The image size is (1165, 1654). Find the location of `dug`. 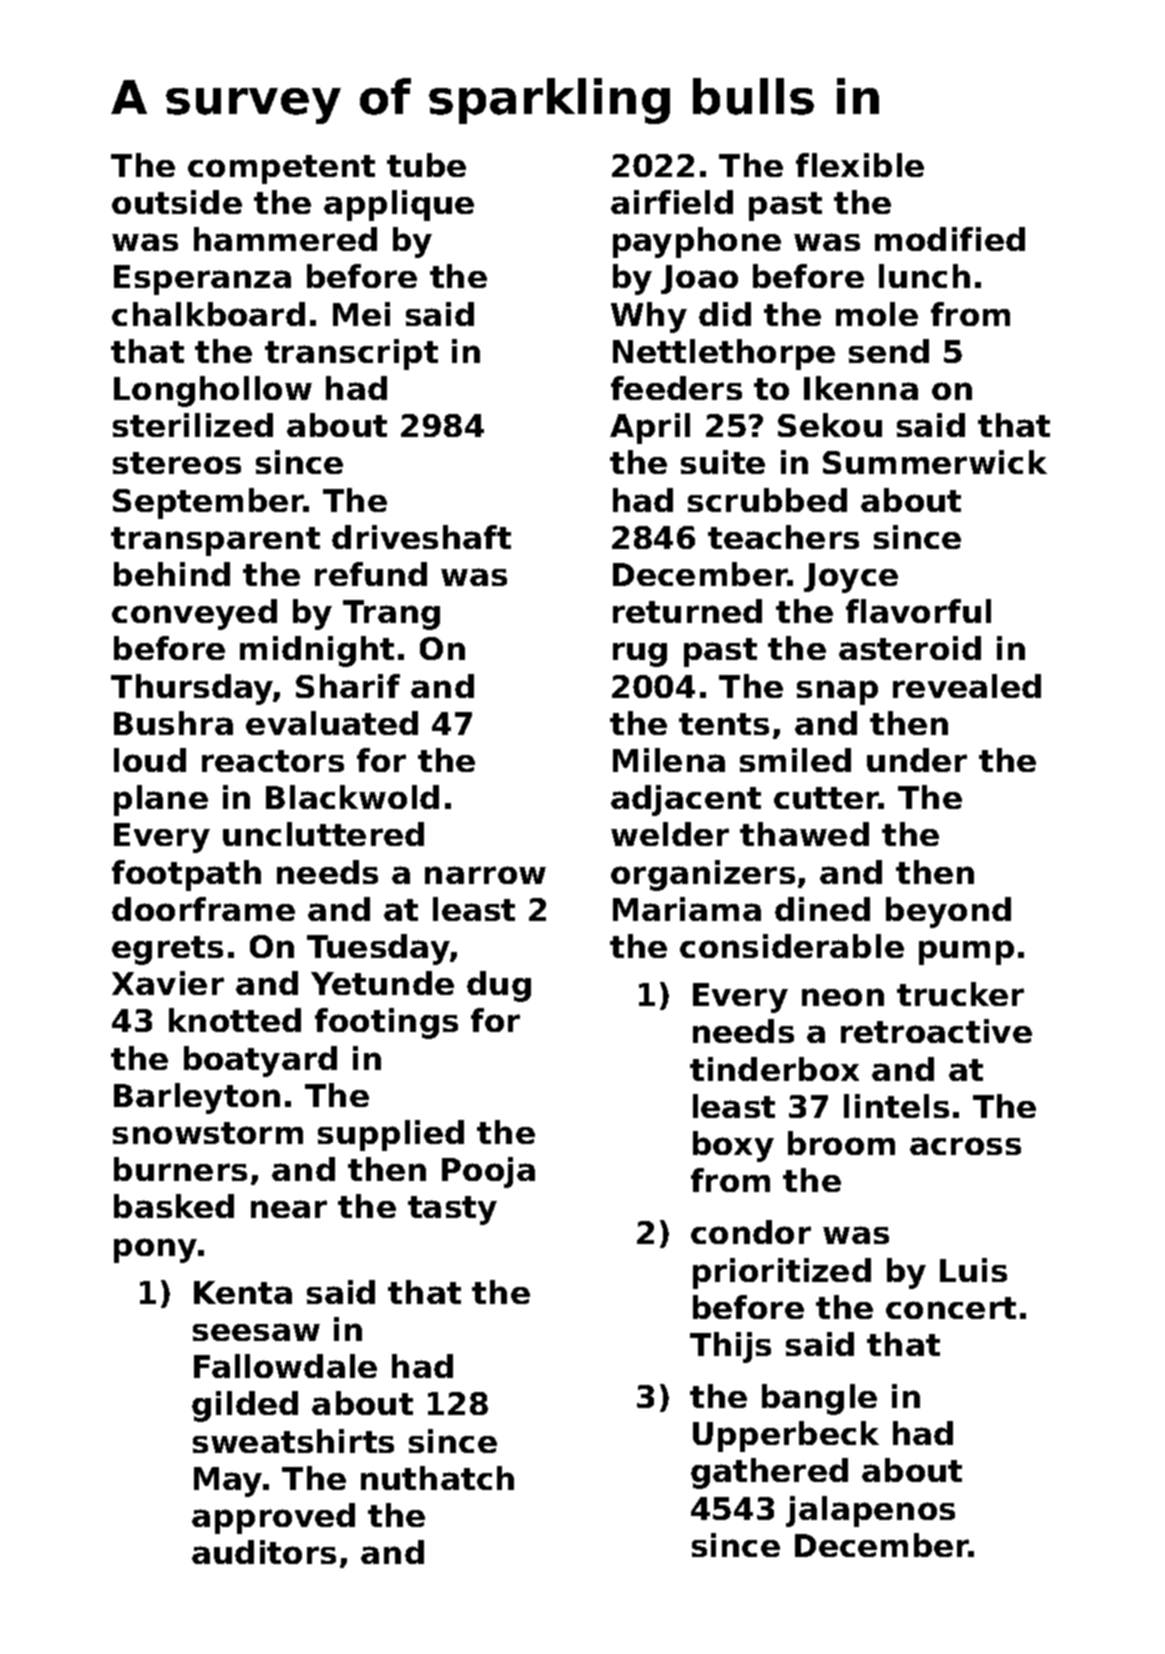

dug is located at coordinates (499, 986).
